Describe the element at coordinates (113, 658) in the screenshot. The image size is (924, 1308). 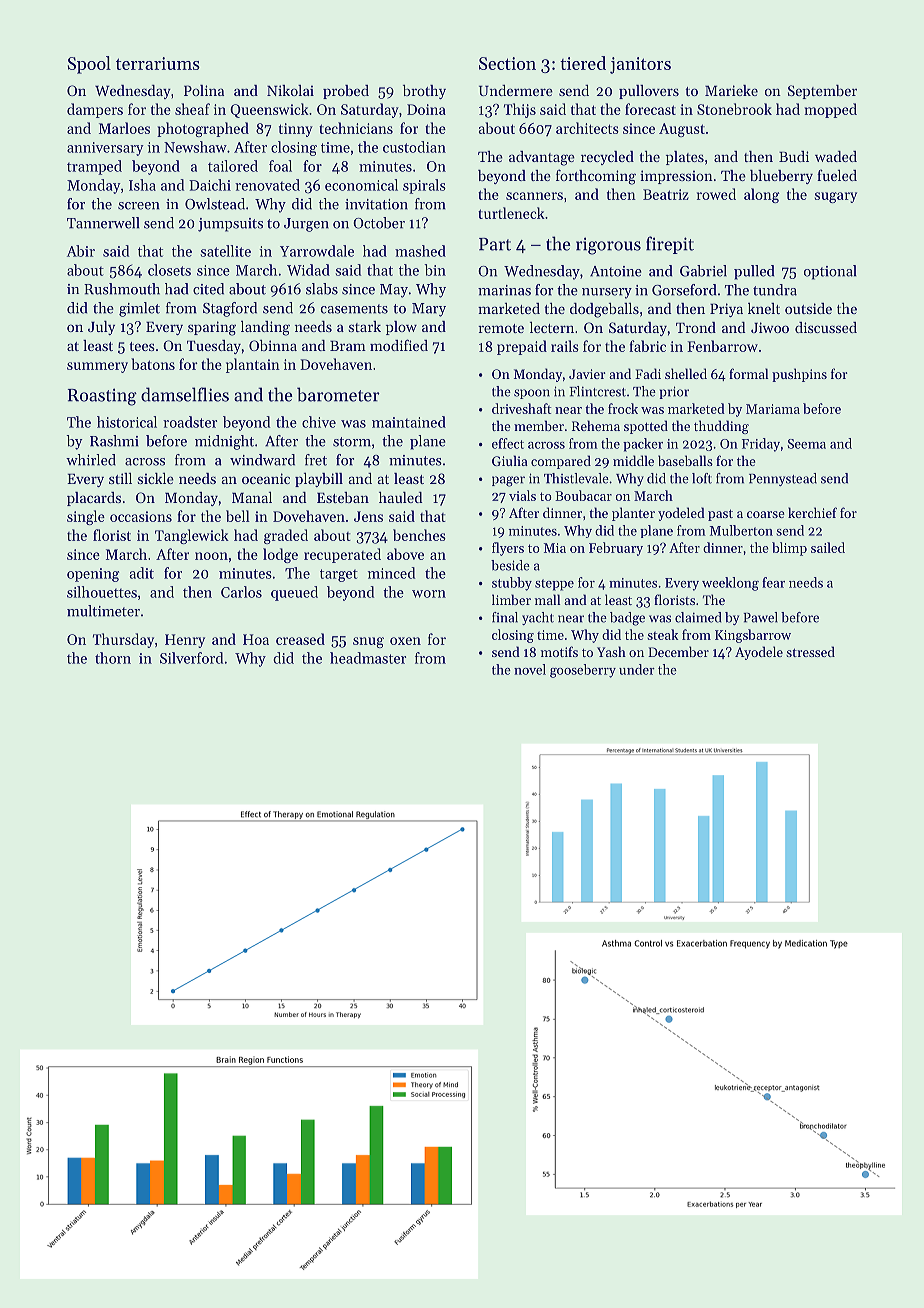
I see `thorn` at that location.
